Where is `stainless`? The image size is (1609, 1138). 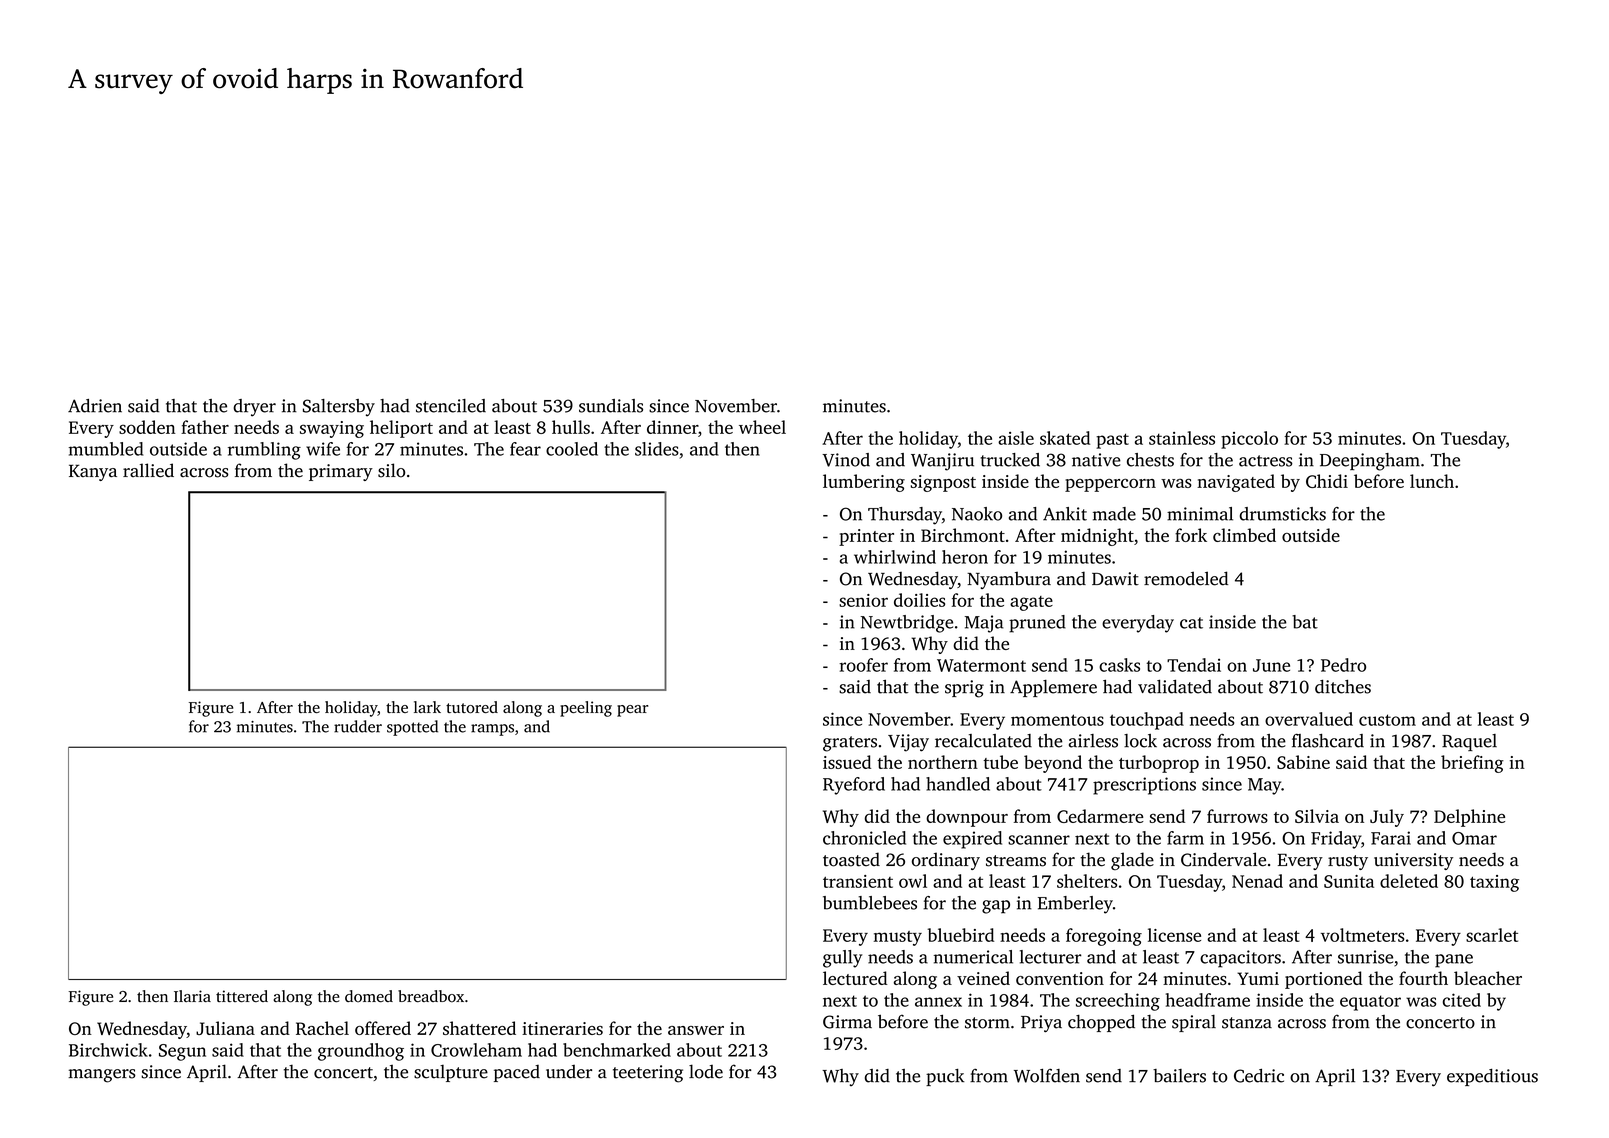 stainless is located at coordinates (1182, 438).
